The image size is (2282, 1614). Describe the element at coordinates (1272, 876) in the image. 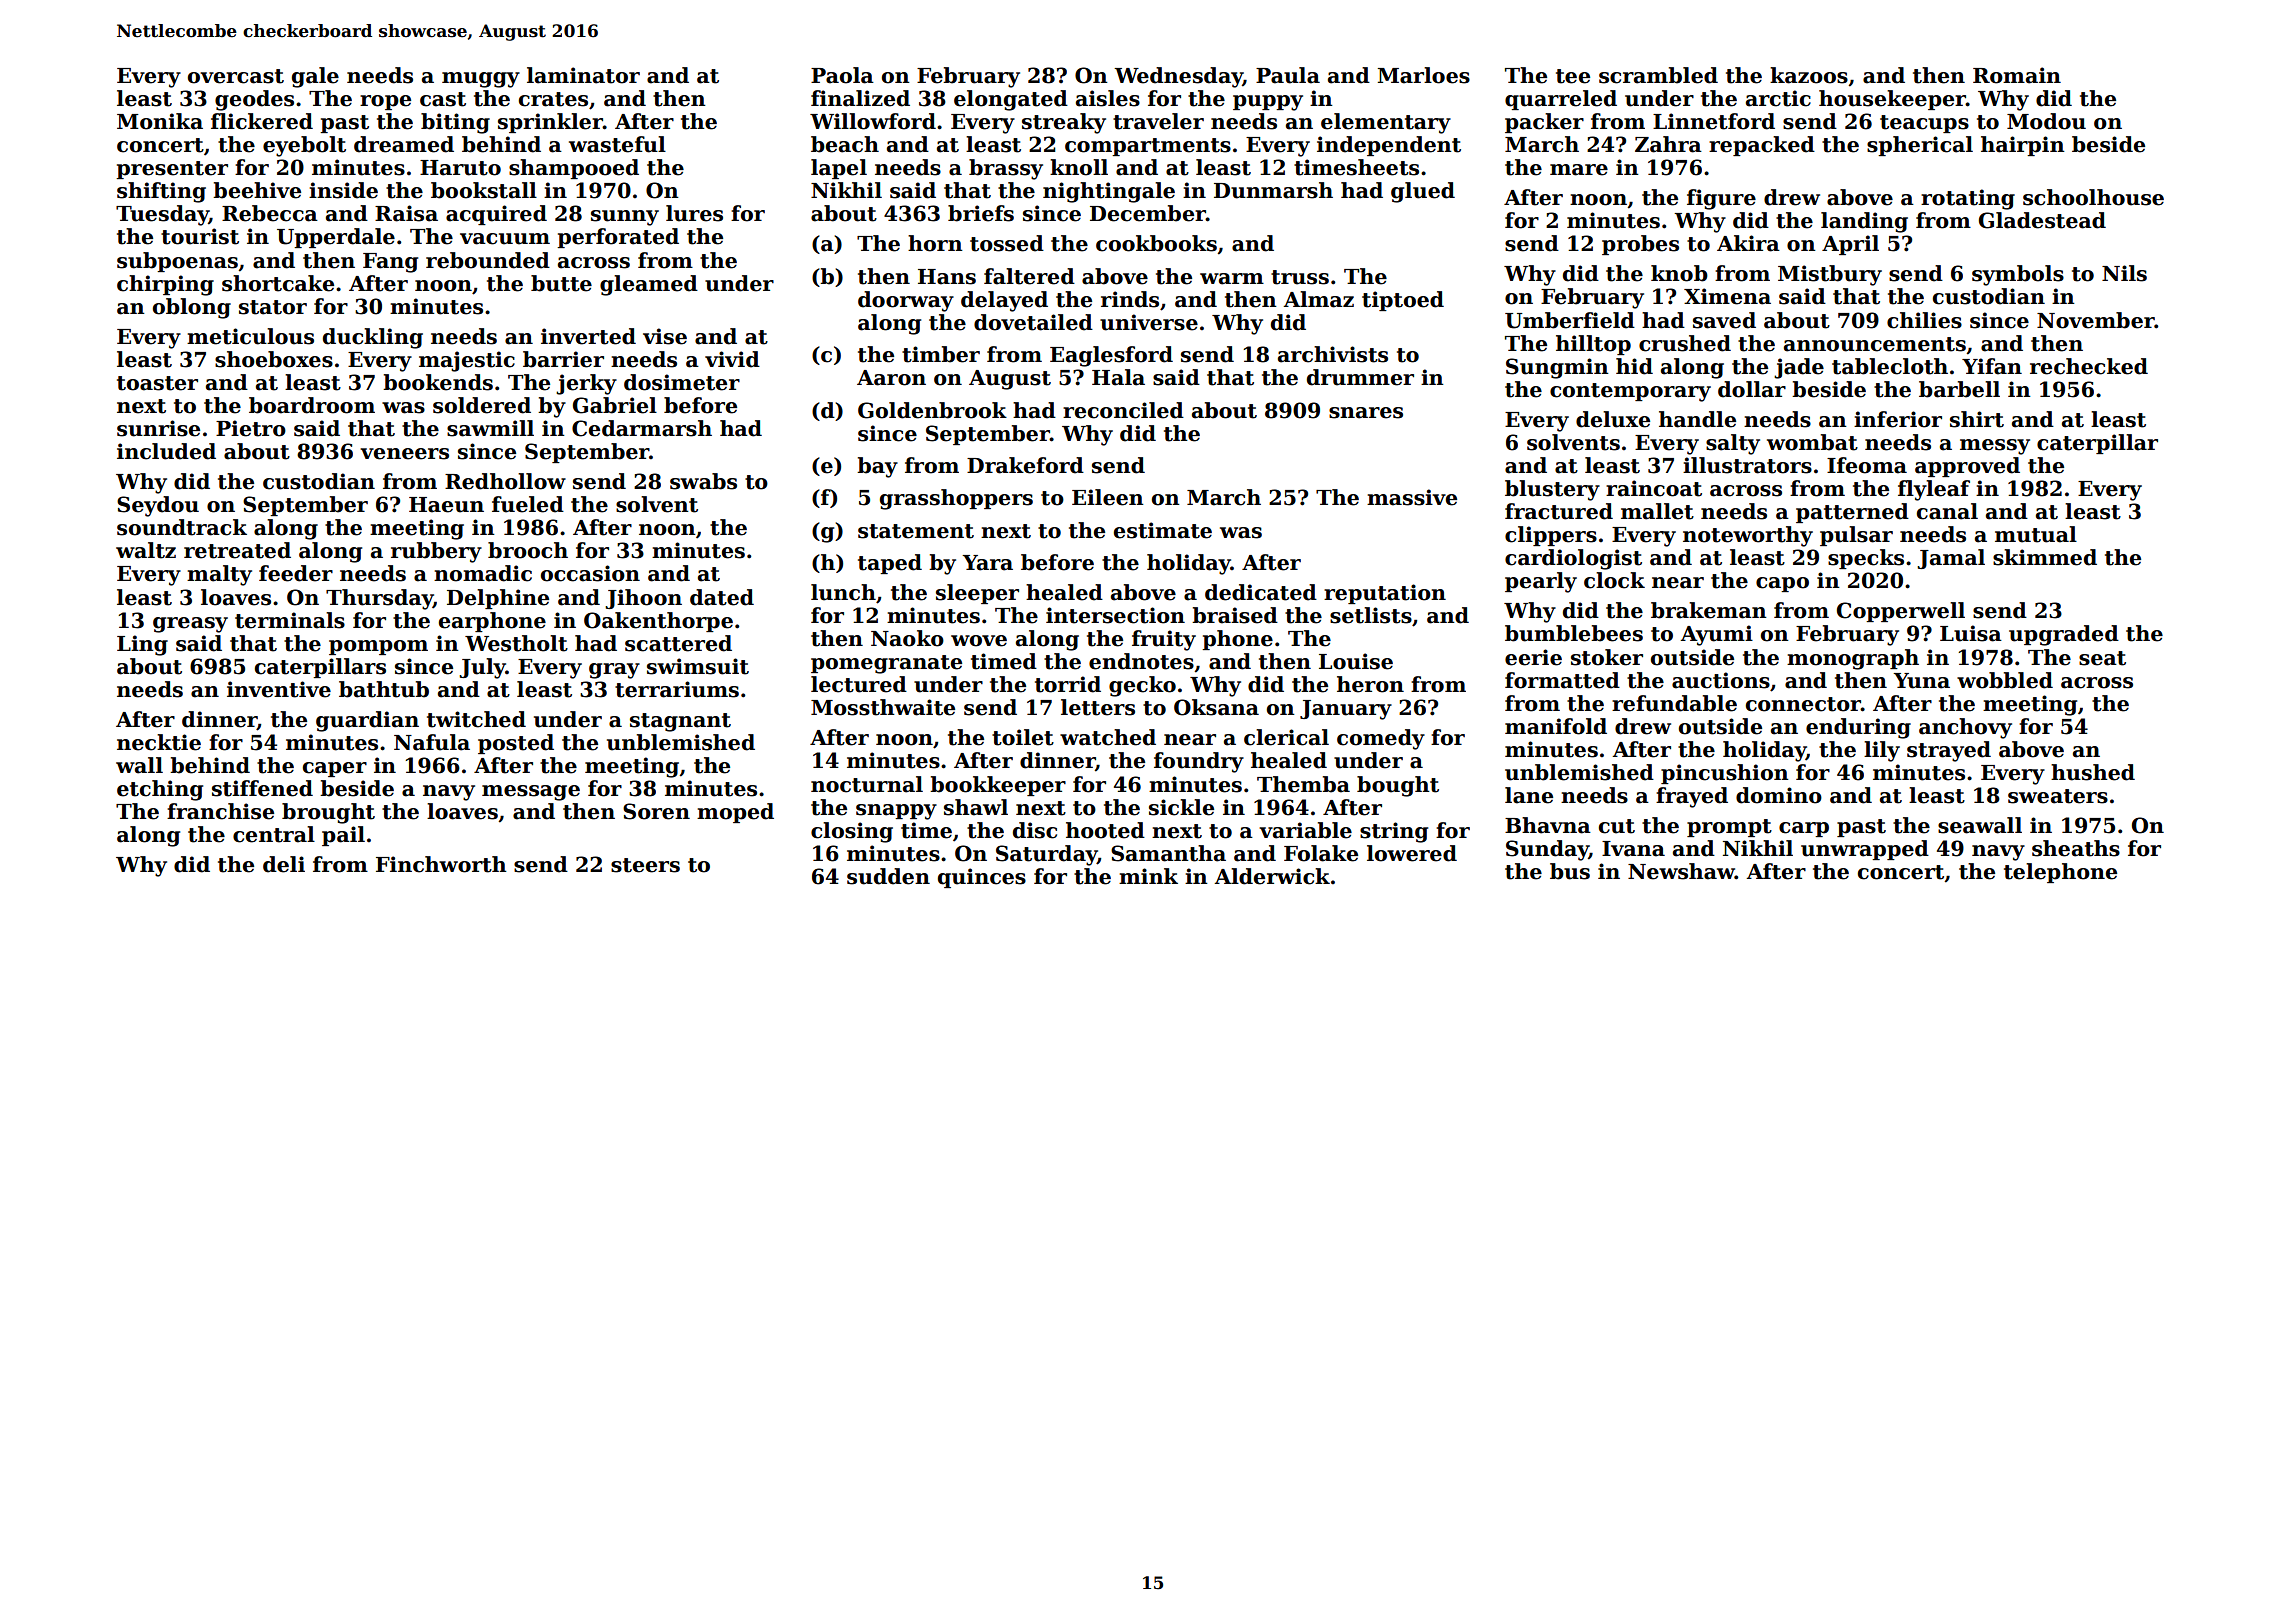

I see `Alderwick` at that location.
